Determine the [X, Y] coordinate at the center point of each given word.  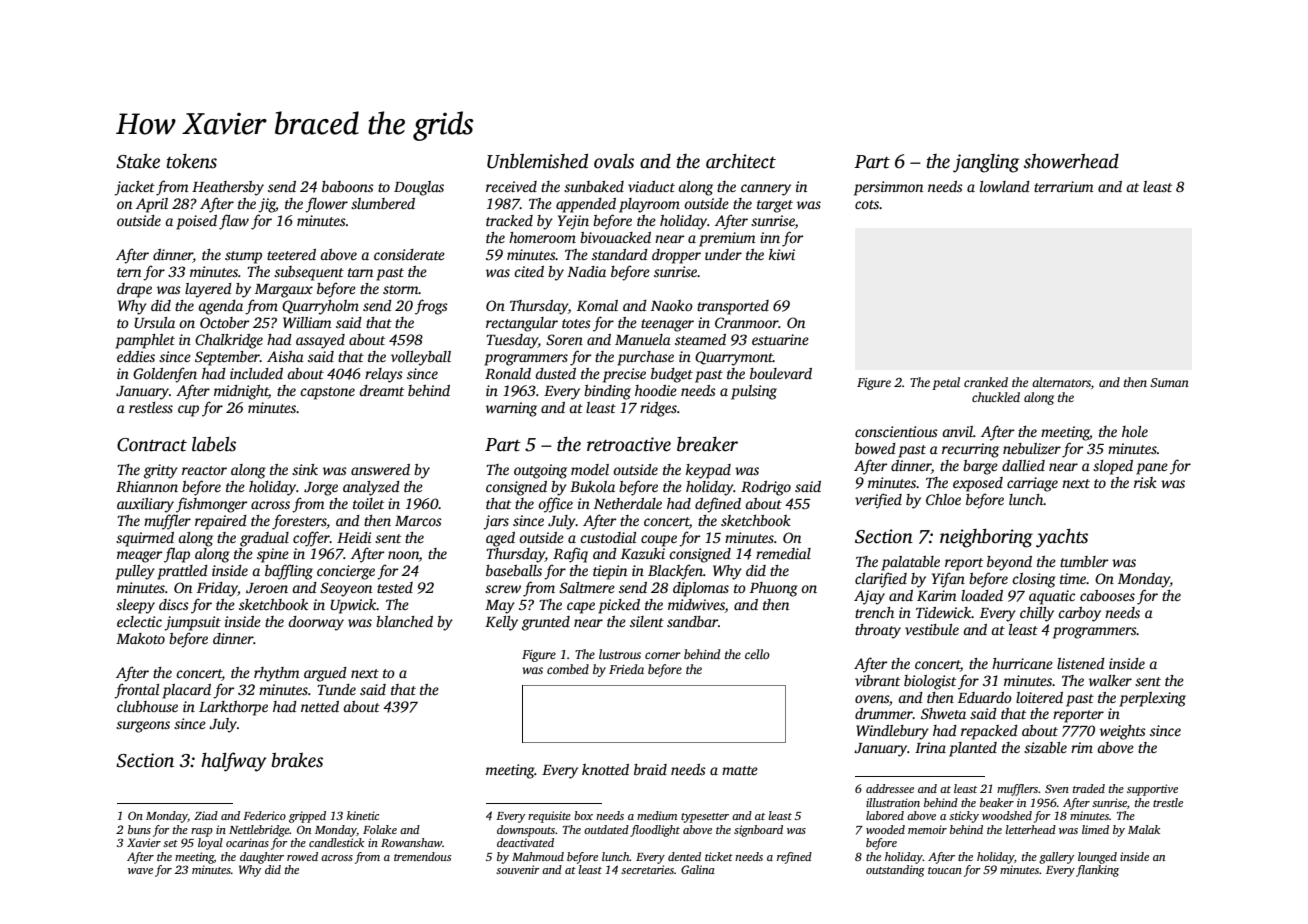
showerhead [1071, 161]
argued [325, 674]
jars [496, 522]
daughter [262, 858]
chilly [1037, 614]
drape [134, 290]
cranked [986, 382]
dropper [676, 256]
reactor [204, 470]
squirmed [145, 539]
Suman [1169, 382]
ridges [658, 409]
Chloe [943, 499]
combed [568, 669]
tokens [192, 161]
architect [741, 161]
